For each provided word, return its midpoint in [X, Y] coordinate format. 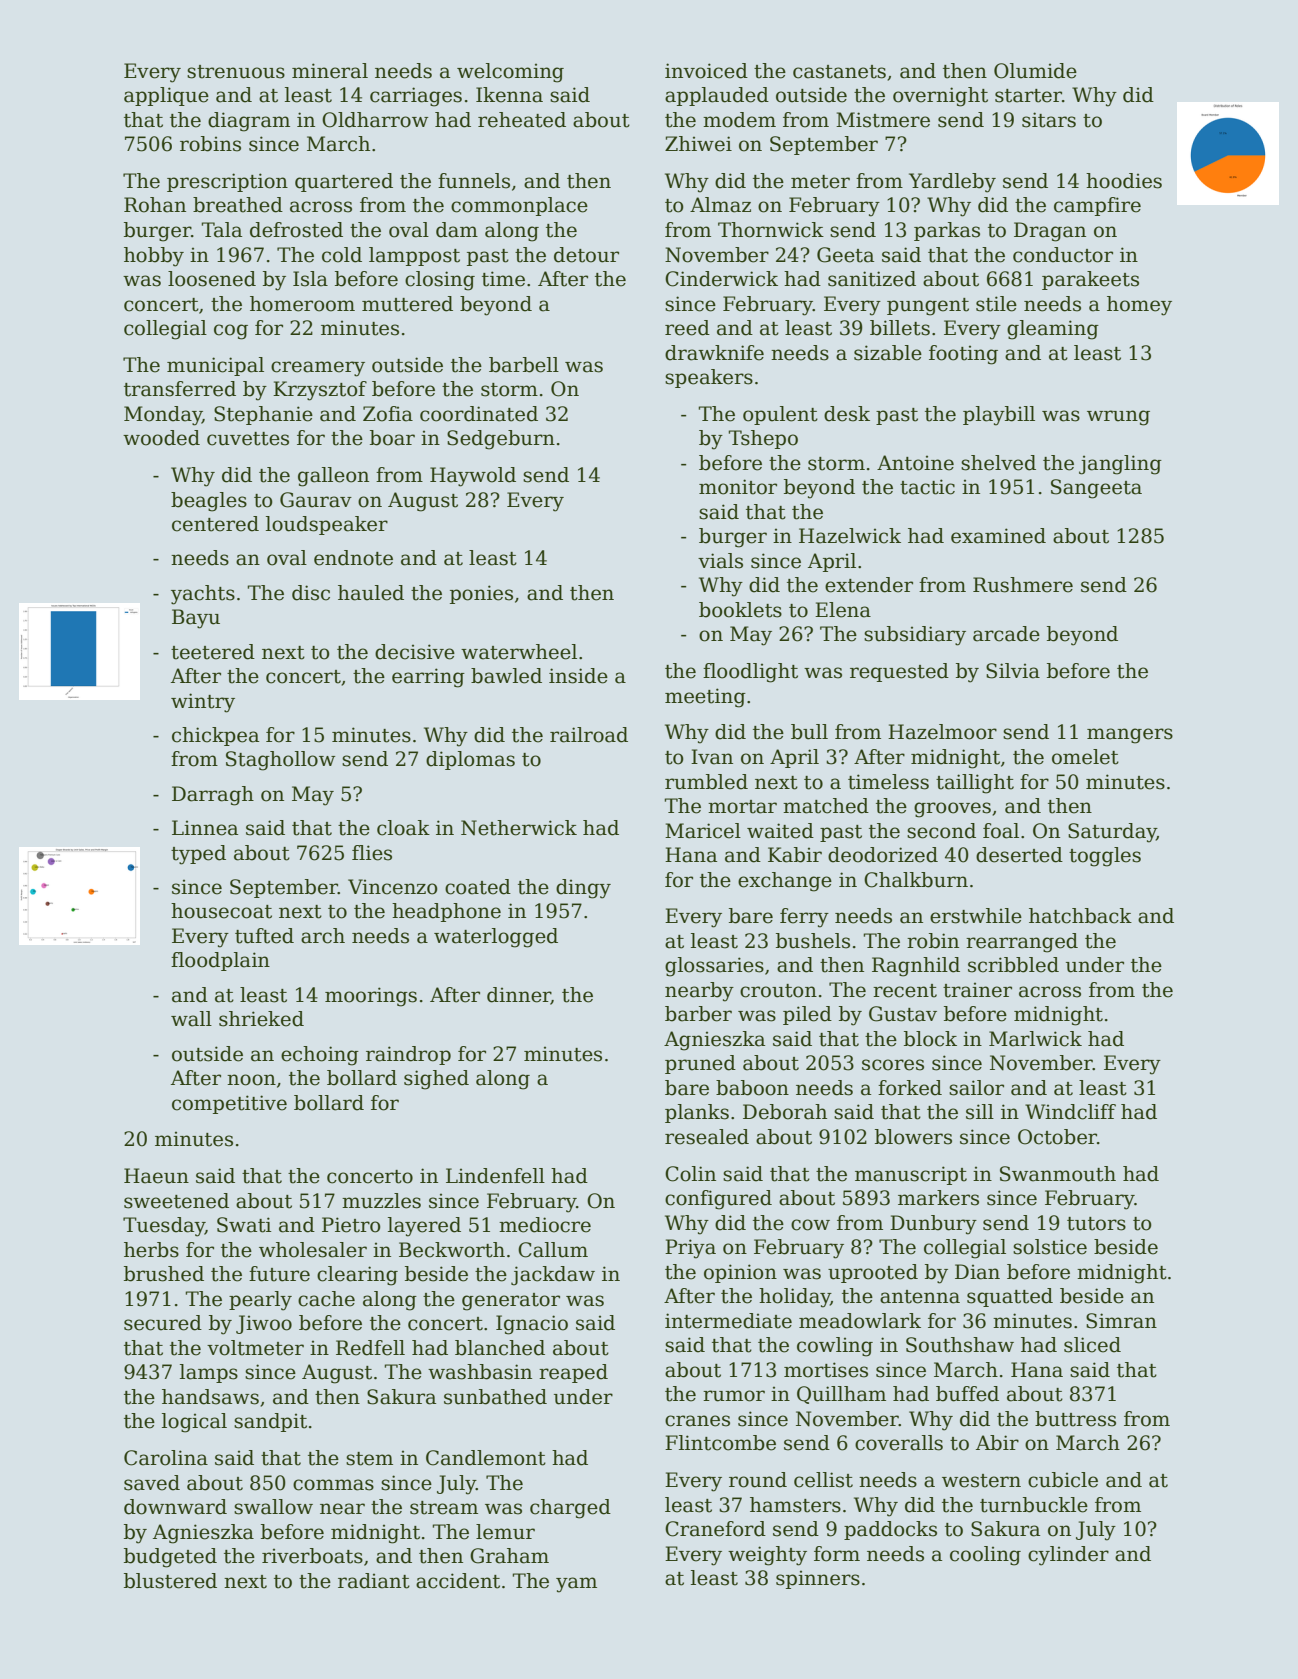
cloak [403, 828]
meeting [705, 698]
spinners [818, 1579]
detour [586, 255]
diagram [249, 122]
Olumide [1035, 71]
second [941, 831]
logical [194, 1423]
